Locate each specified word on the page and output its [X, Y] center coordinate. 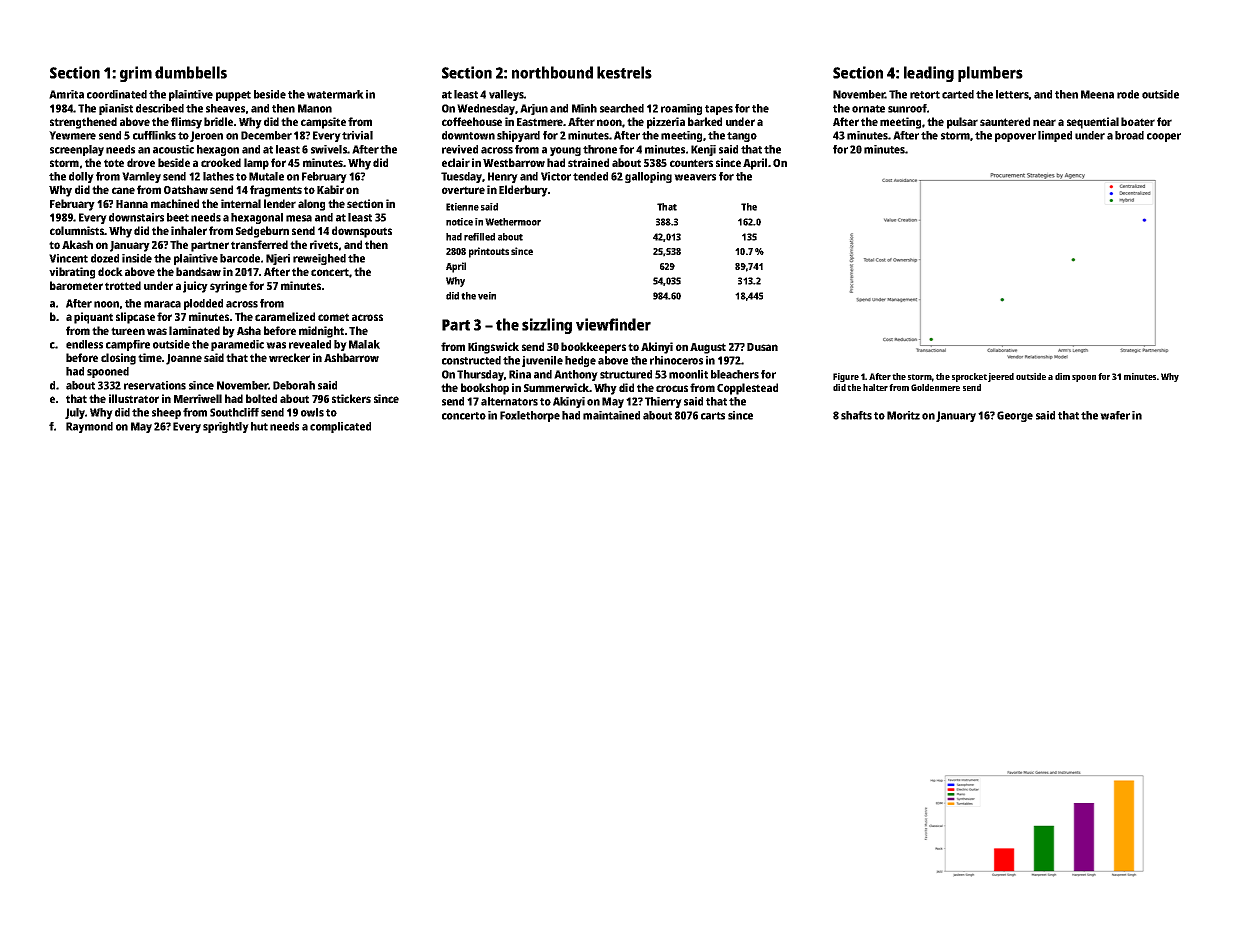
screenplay [77, 150]
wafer [1115, 415]
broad [1129, 135]
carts [713, 416]
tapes [719, 110]
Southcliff [234, 412]
